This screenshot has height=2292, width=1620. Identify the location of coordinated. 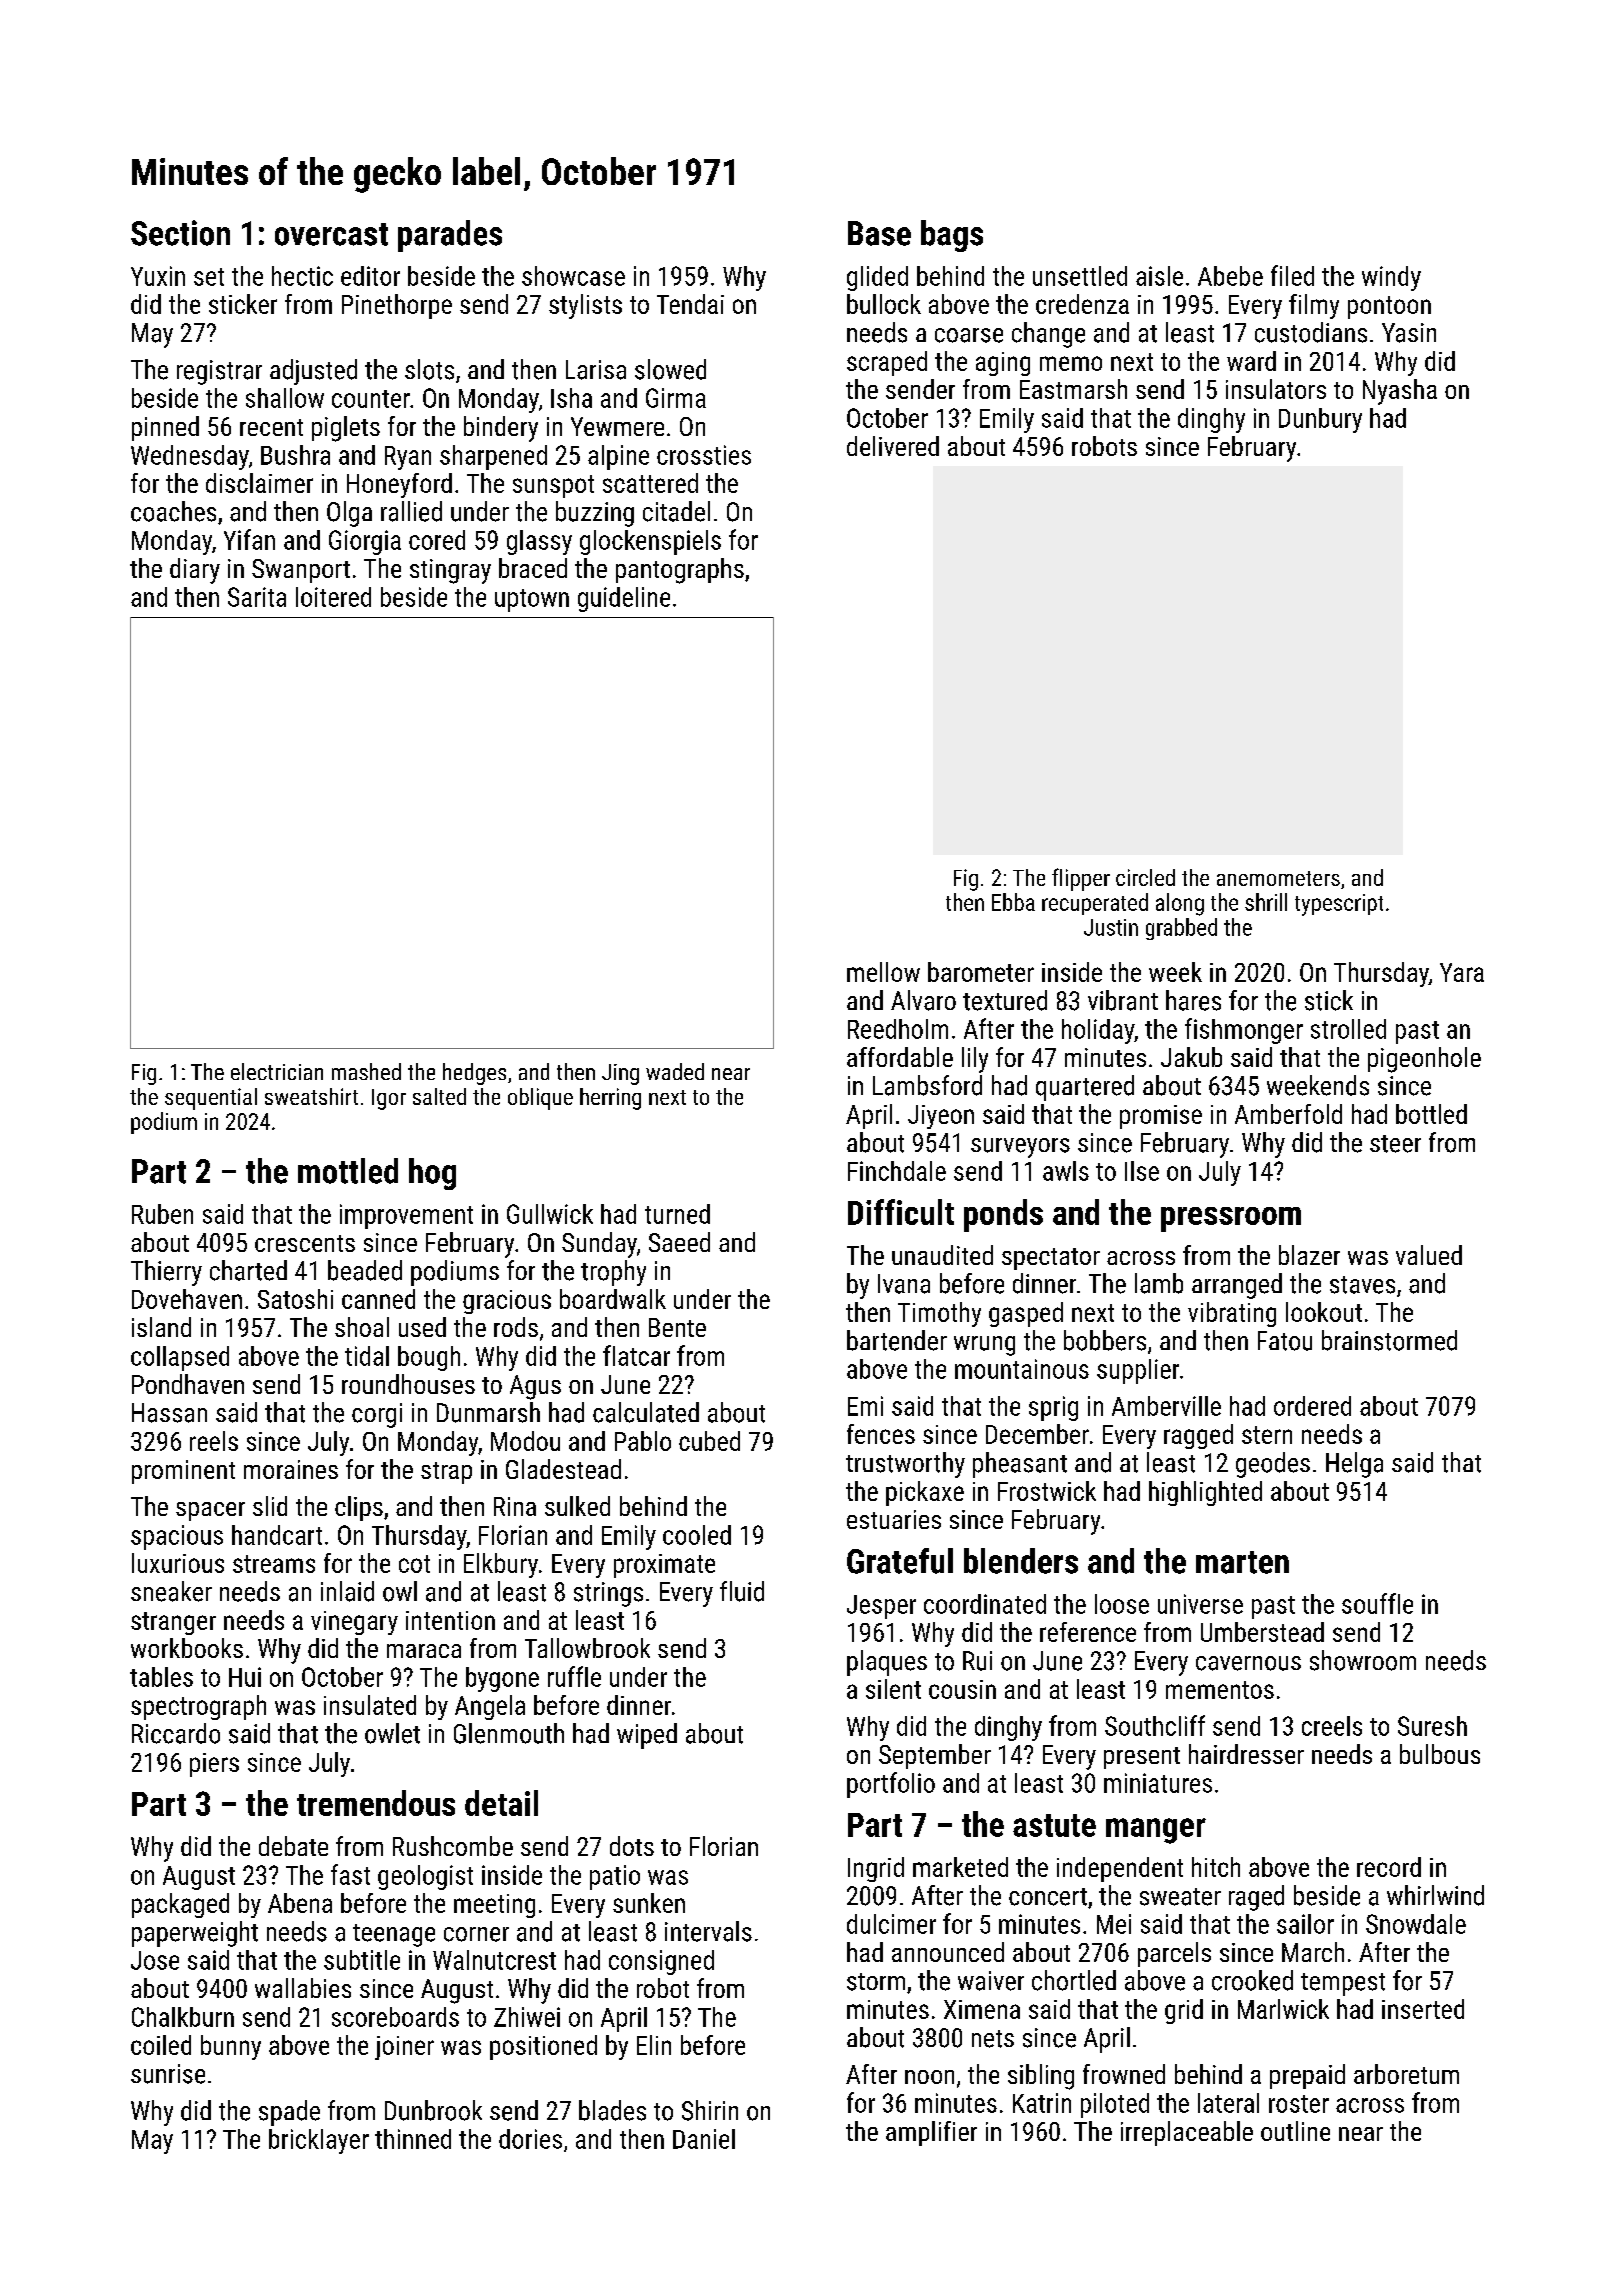
(985, 1604).
